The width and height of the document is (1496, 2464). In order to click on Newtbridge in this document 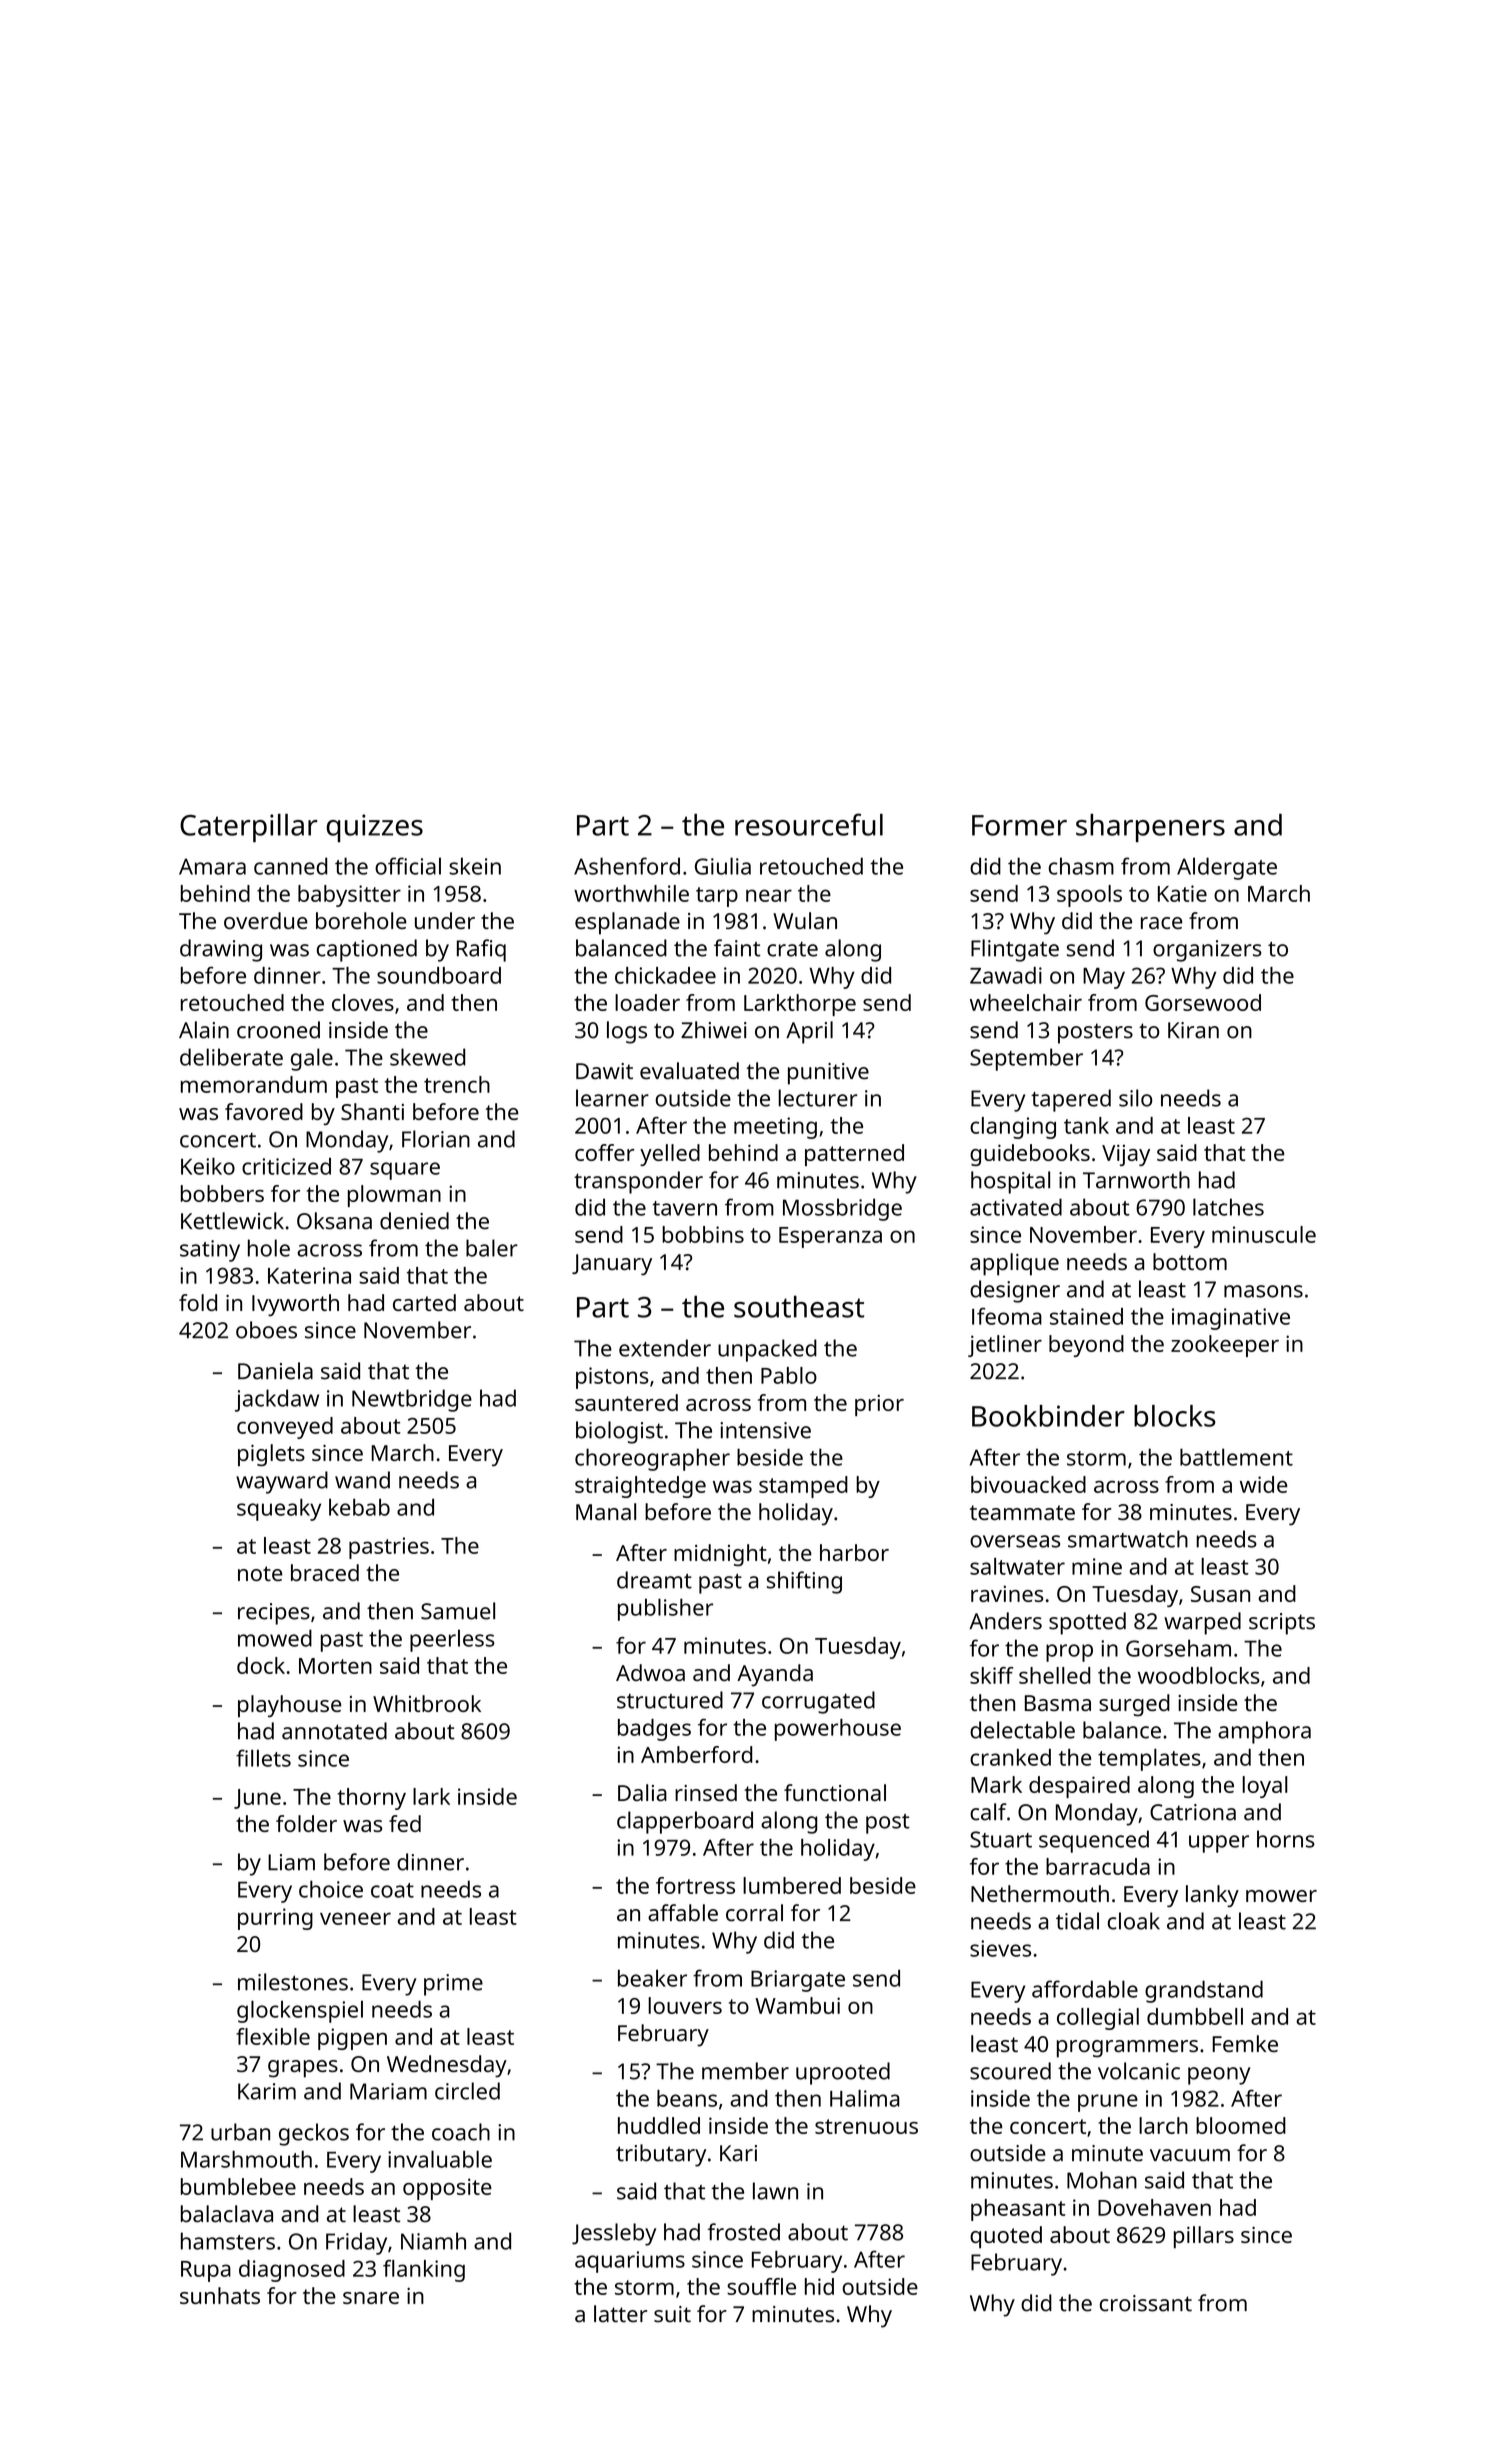, I will do `click(412, 1400)`.
